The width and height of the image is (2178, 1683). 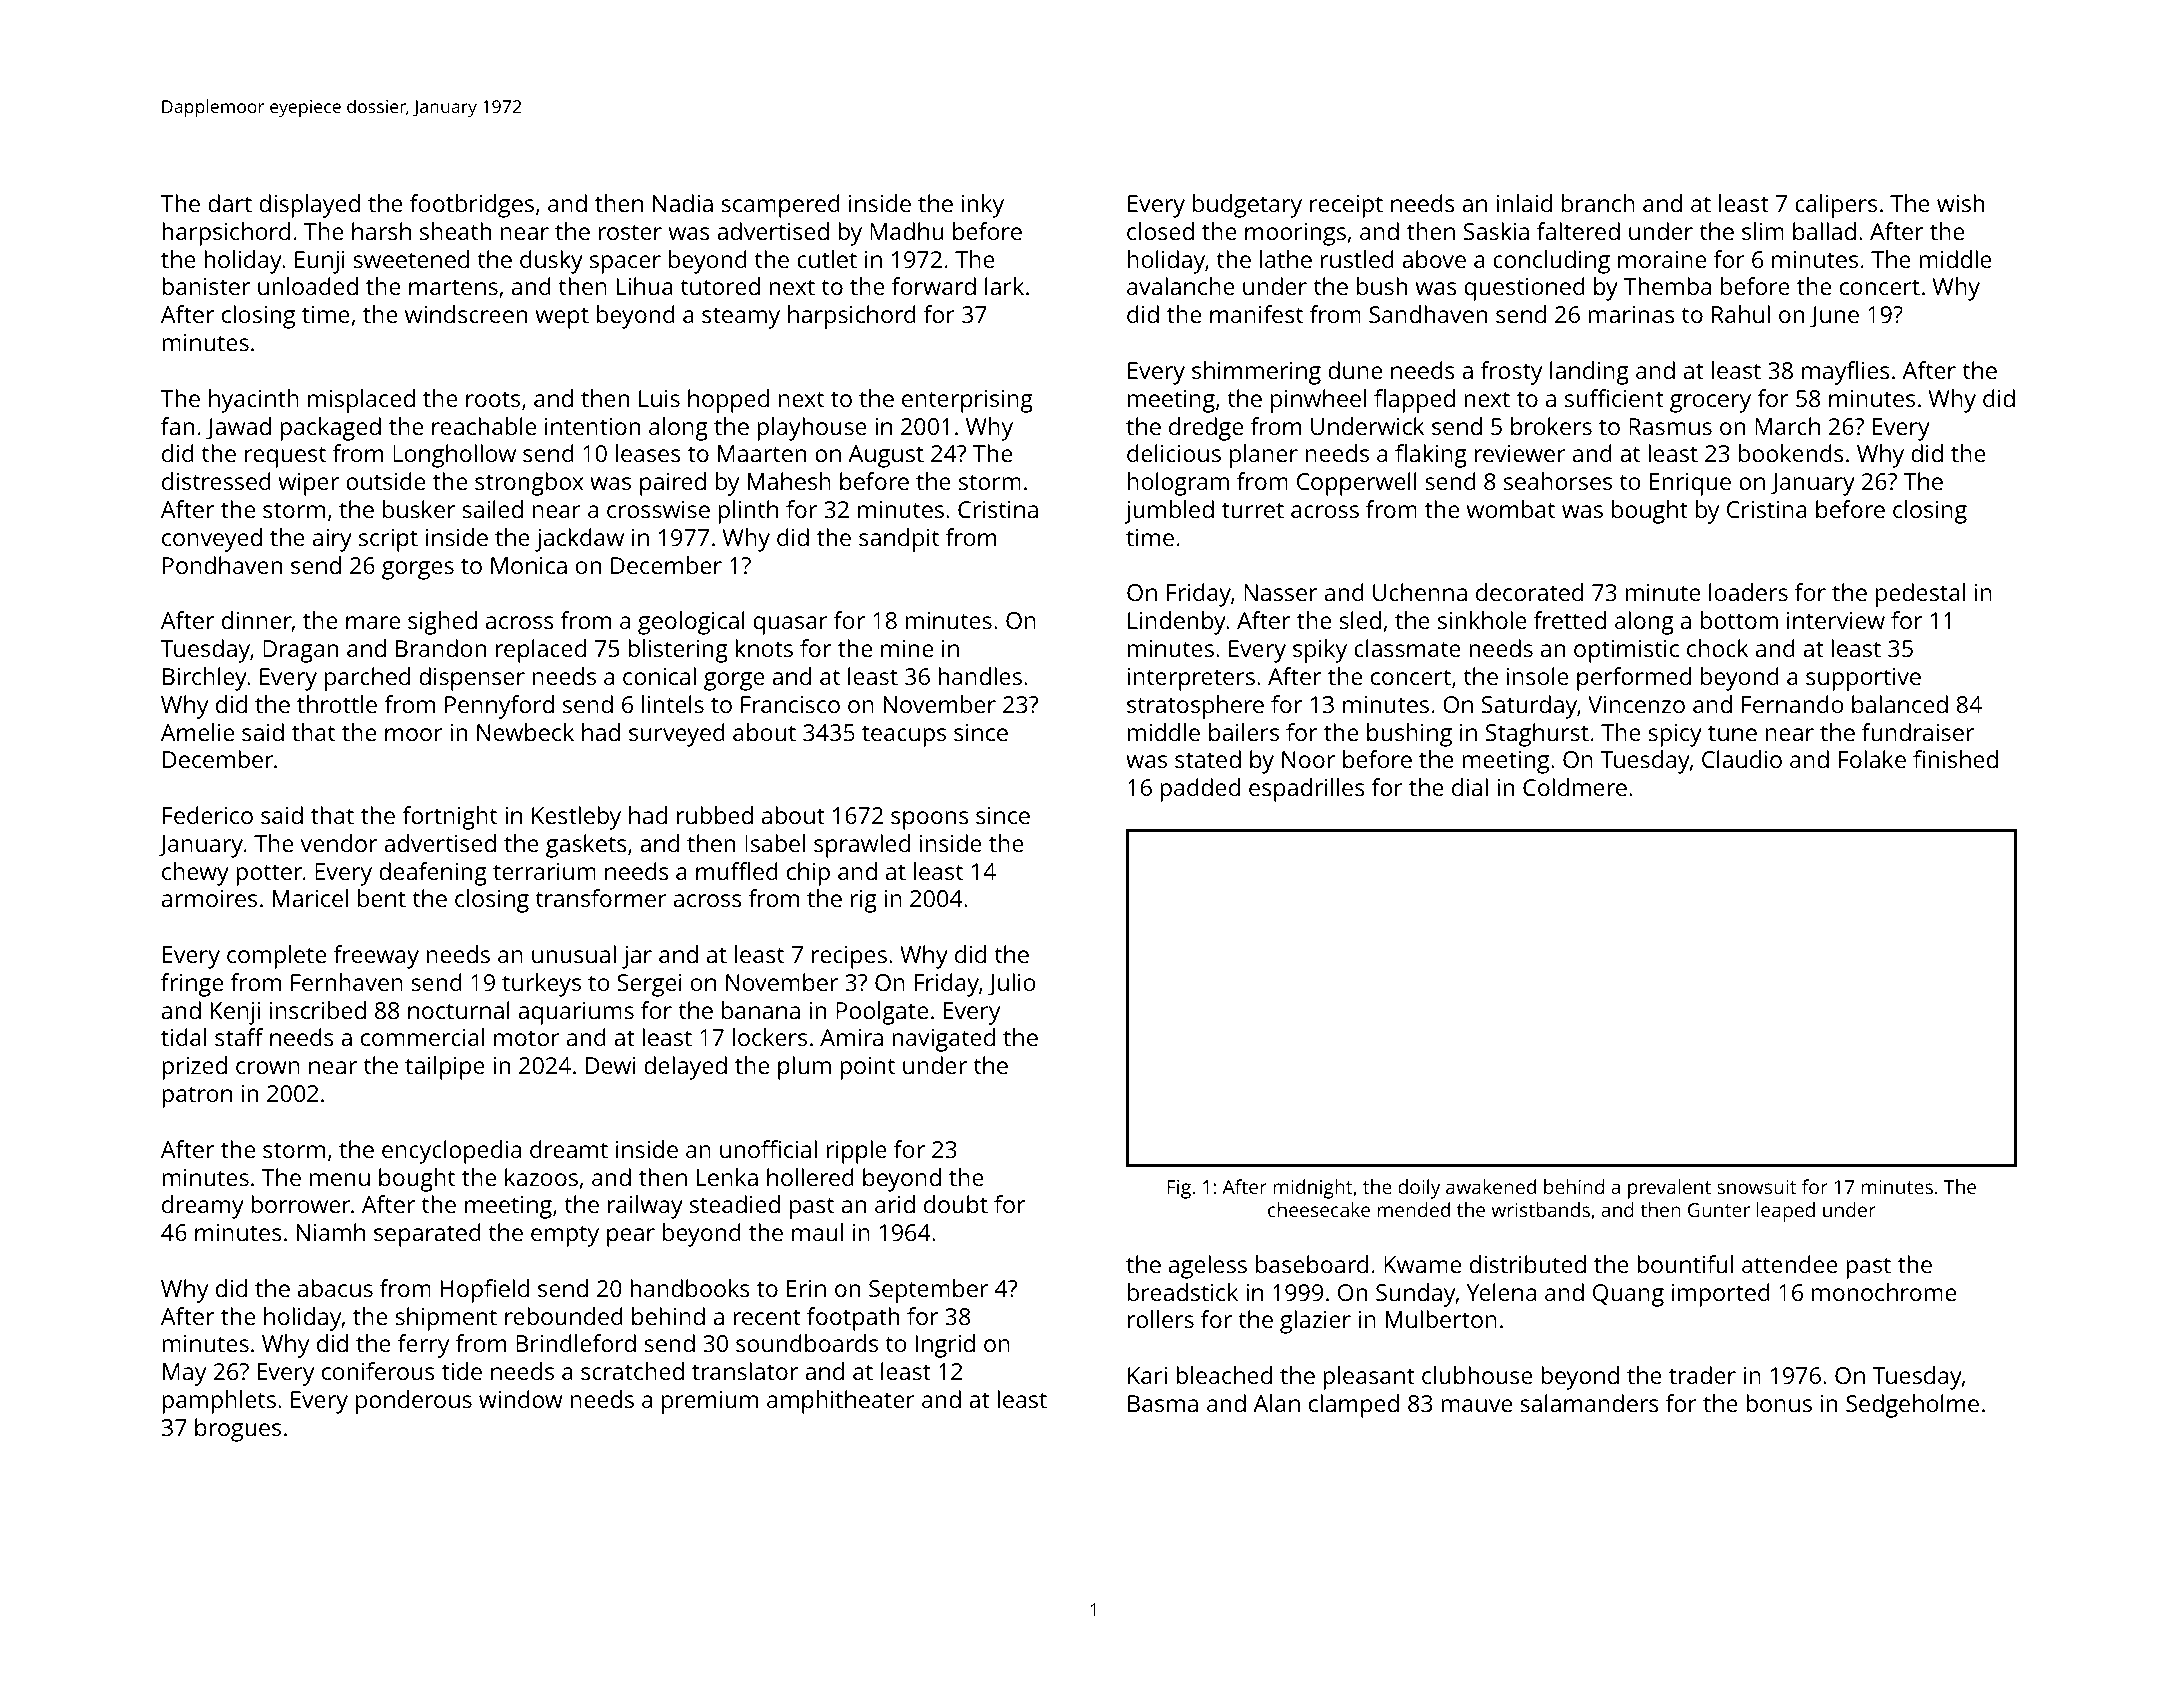 What do you see at coordinates (238, 1430) in the image?
I see `brogues` at bounding box center [238, 1430].
